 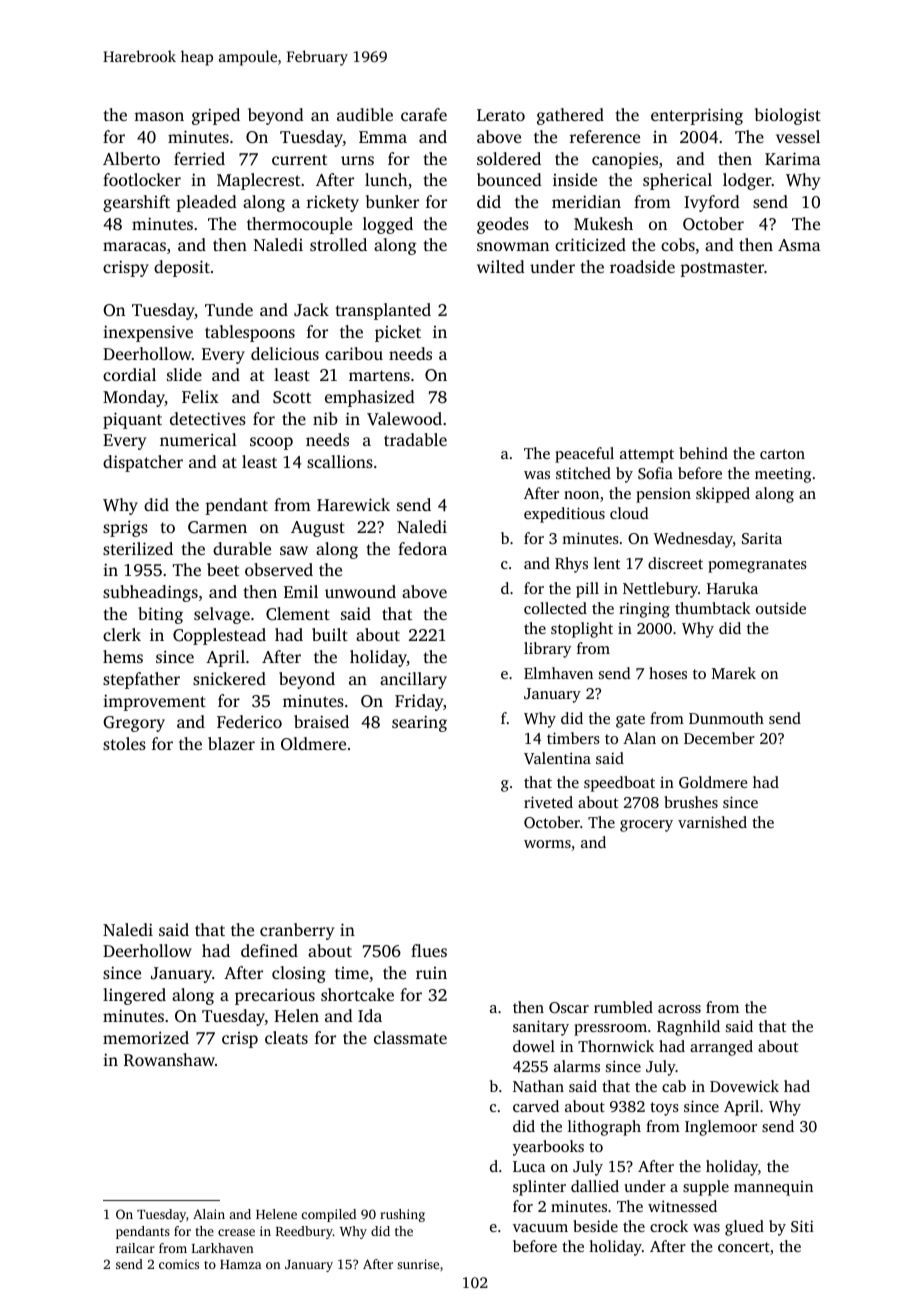 What do you see at coordinates (555, 608) in the image?
I see `collected` at bounding box center [555, 608].
